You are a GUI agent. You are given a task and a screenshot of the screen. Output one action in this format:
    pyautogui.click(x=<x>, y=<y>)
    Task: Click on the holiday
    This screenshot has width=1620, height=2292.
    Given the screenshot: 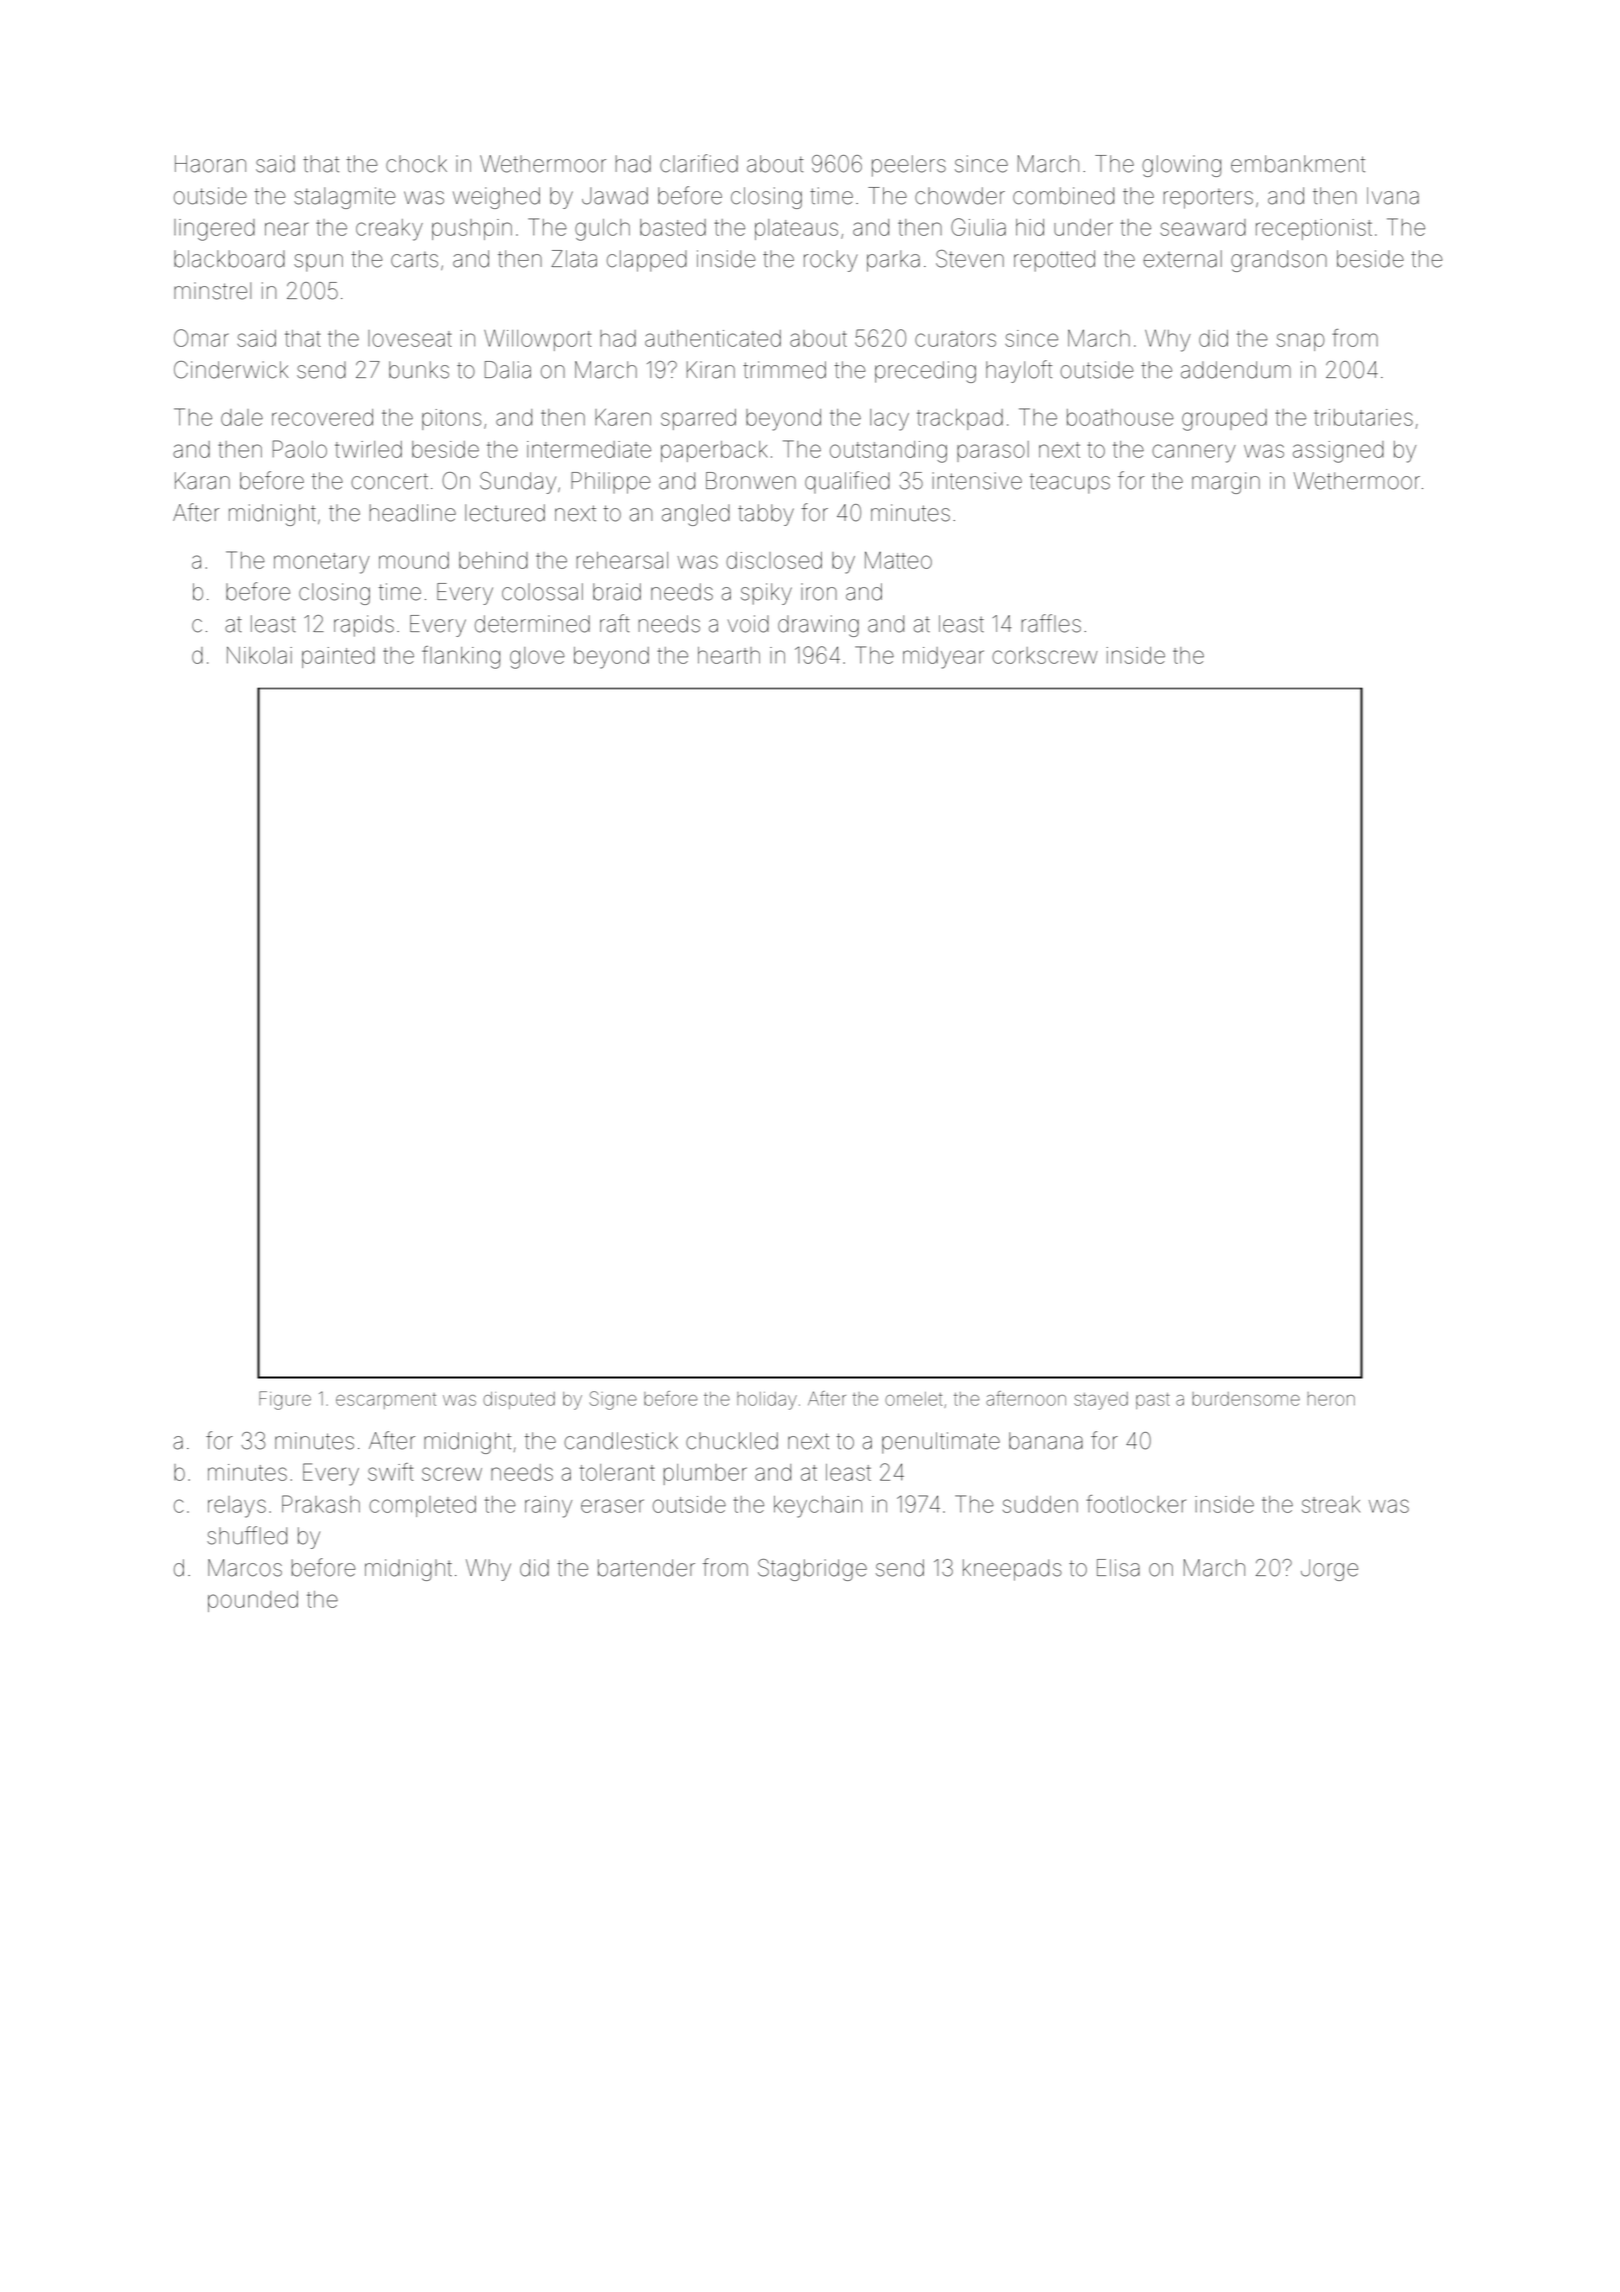 What is the action you would take?
    pyautogui.click(x=767, y=1401)
